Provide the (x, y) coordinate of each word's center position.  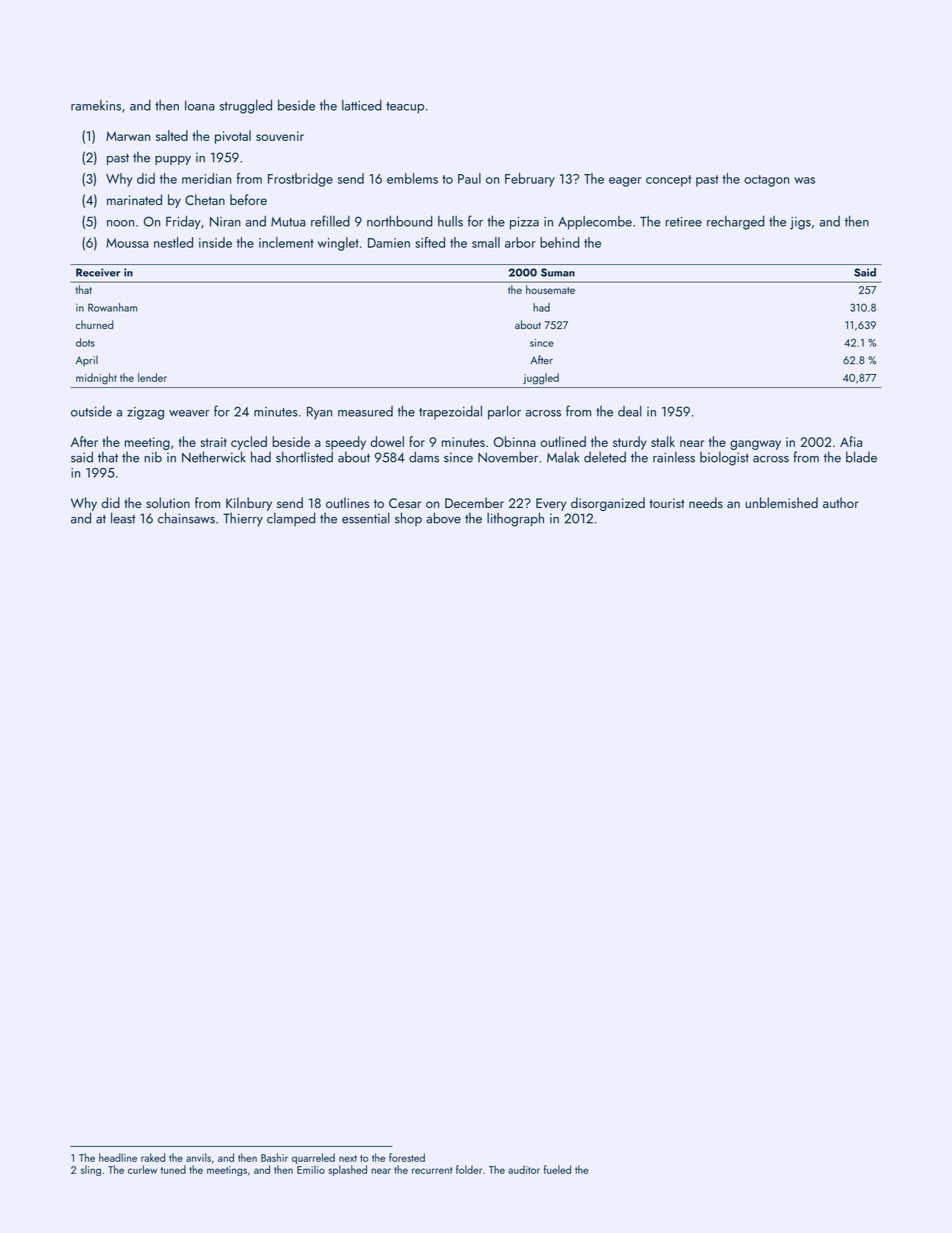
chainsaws (186, 518)
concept (668, 181)
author (841, 502)
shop (408, 519)
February (530, 180)
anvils (198, 1157)
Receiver (98, 272)
